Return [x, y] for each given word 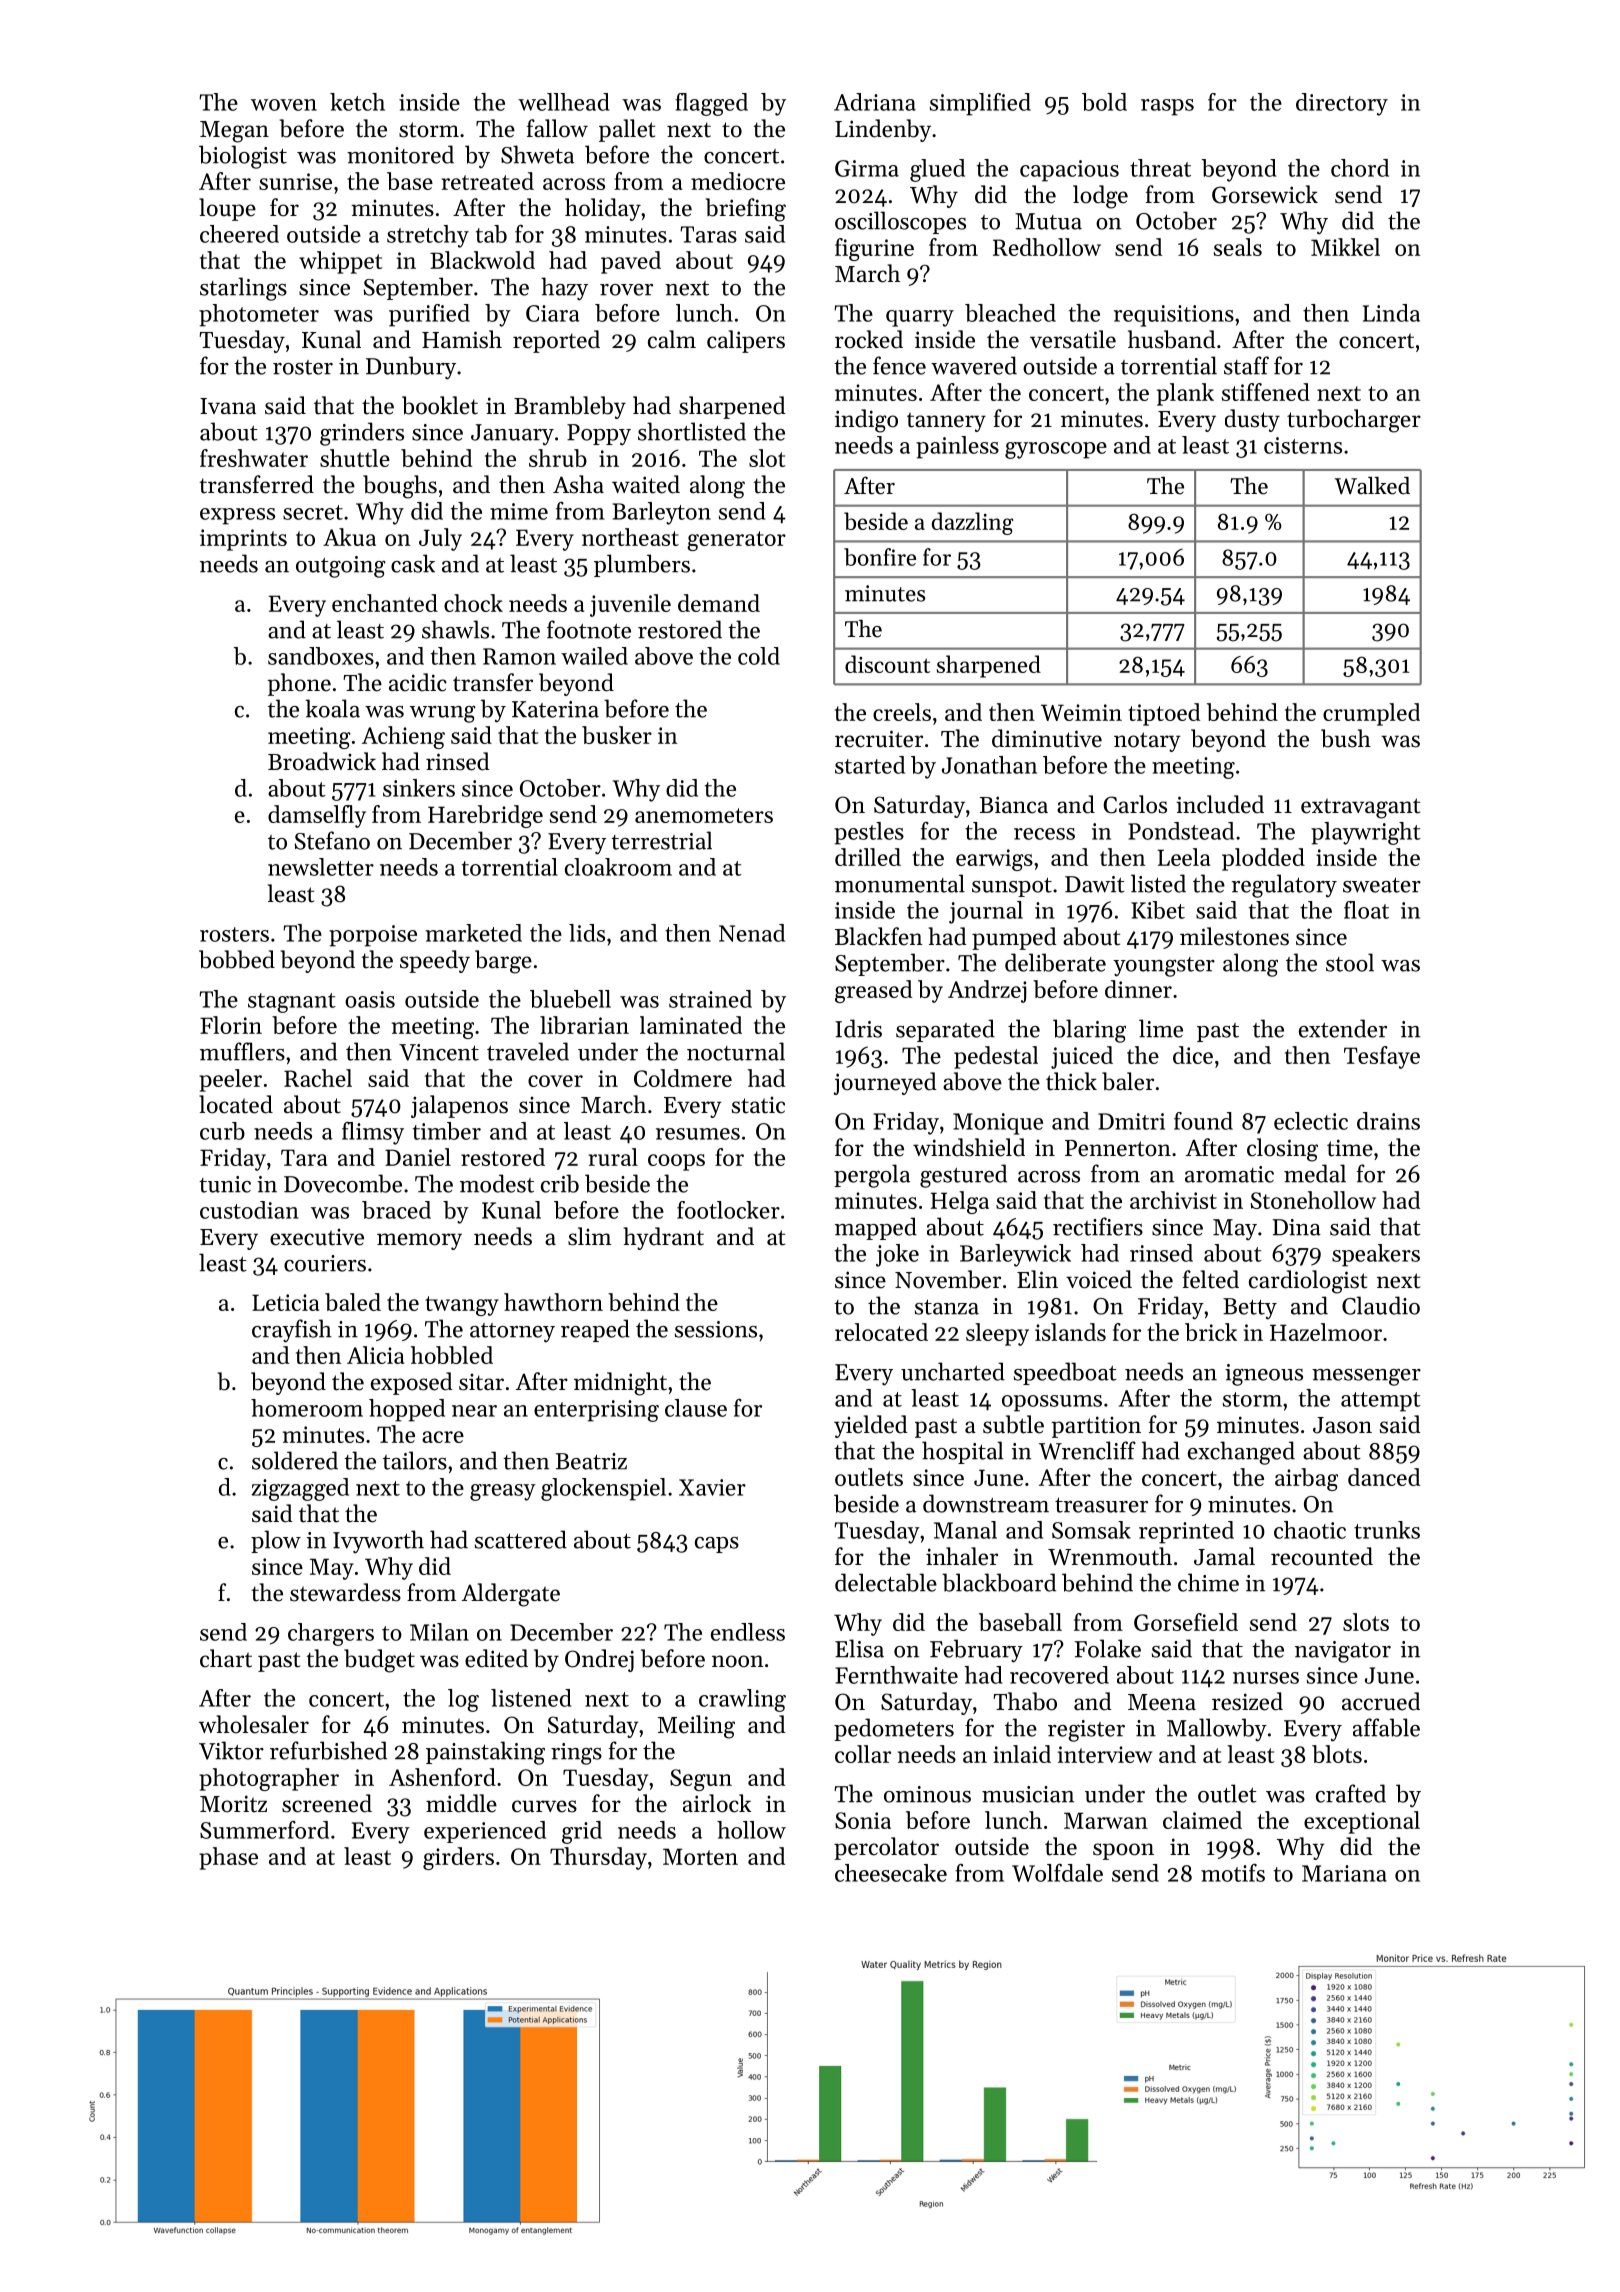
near [474, 1411]
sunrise [295, 181]
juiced [1082, 1057]
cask [413, 563]
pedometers [894, 1729]
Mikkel [1345, 247]
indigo [866, 421]
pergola [872, 1176]
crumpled [1371, 714]
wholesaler [254, 1724]
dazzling [972, 523]
